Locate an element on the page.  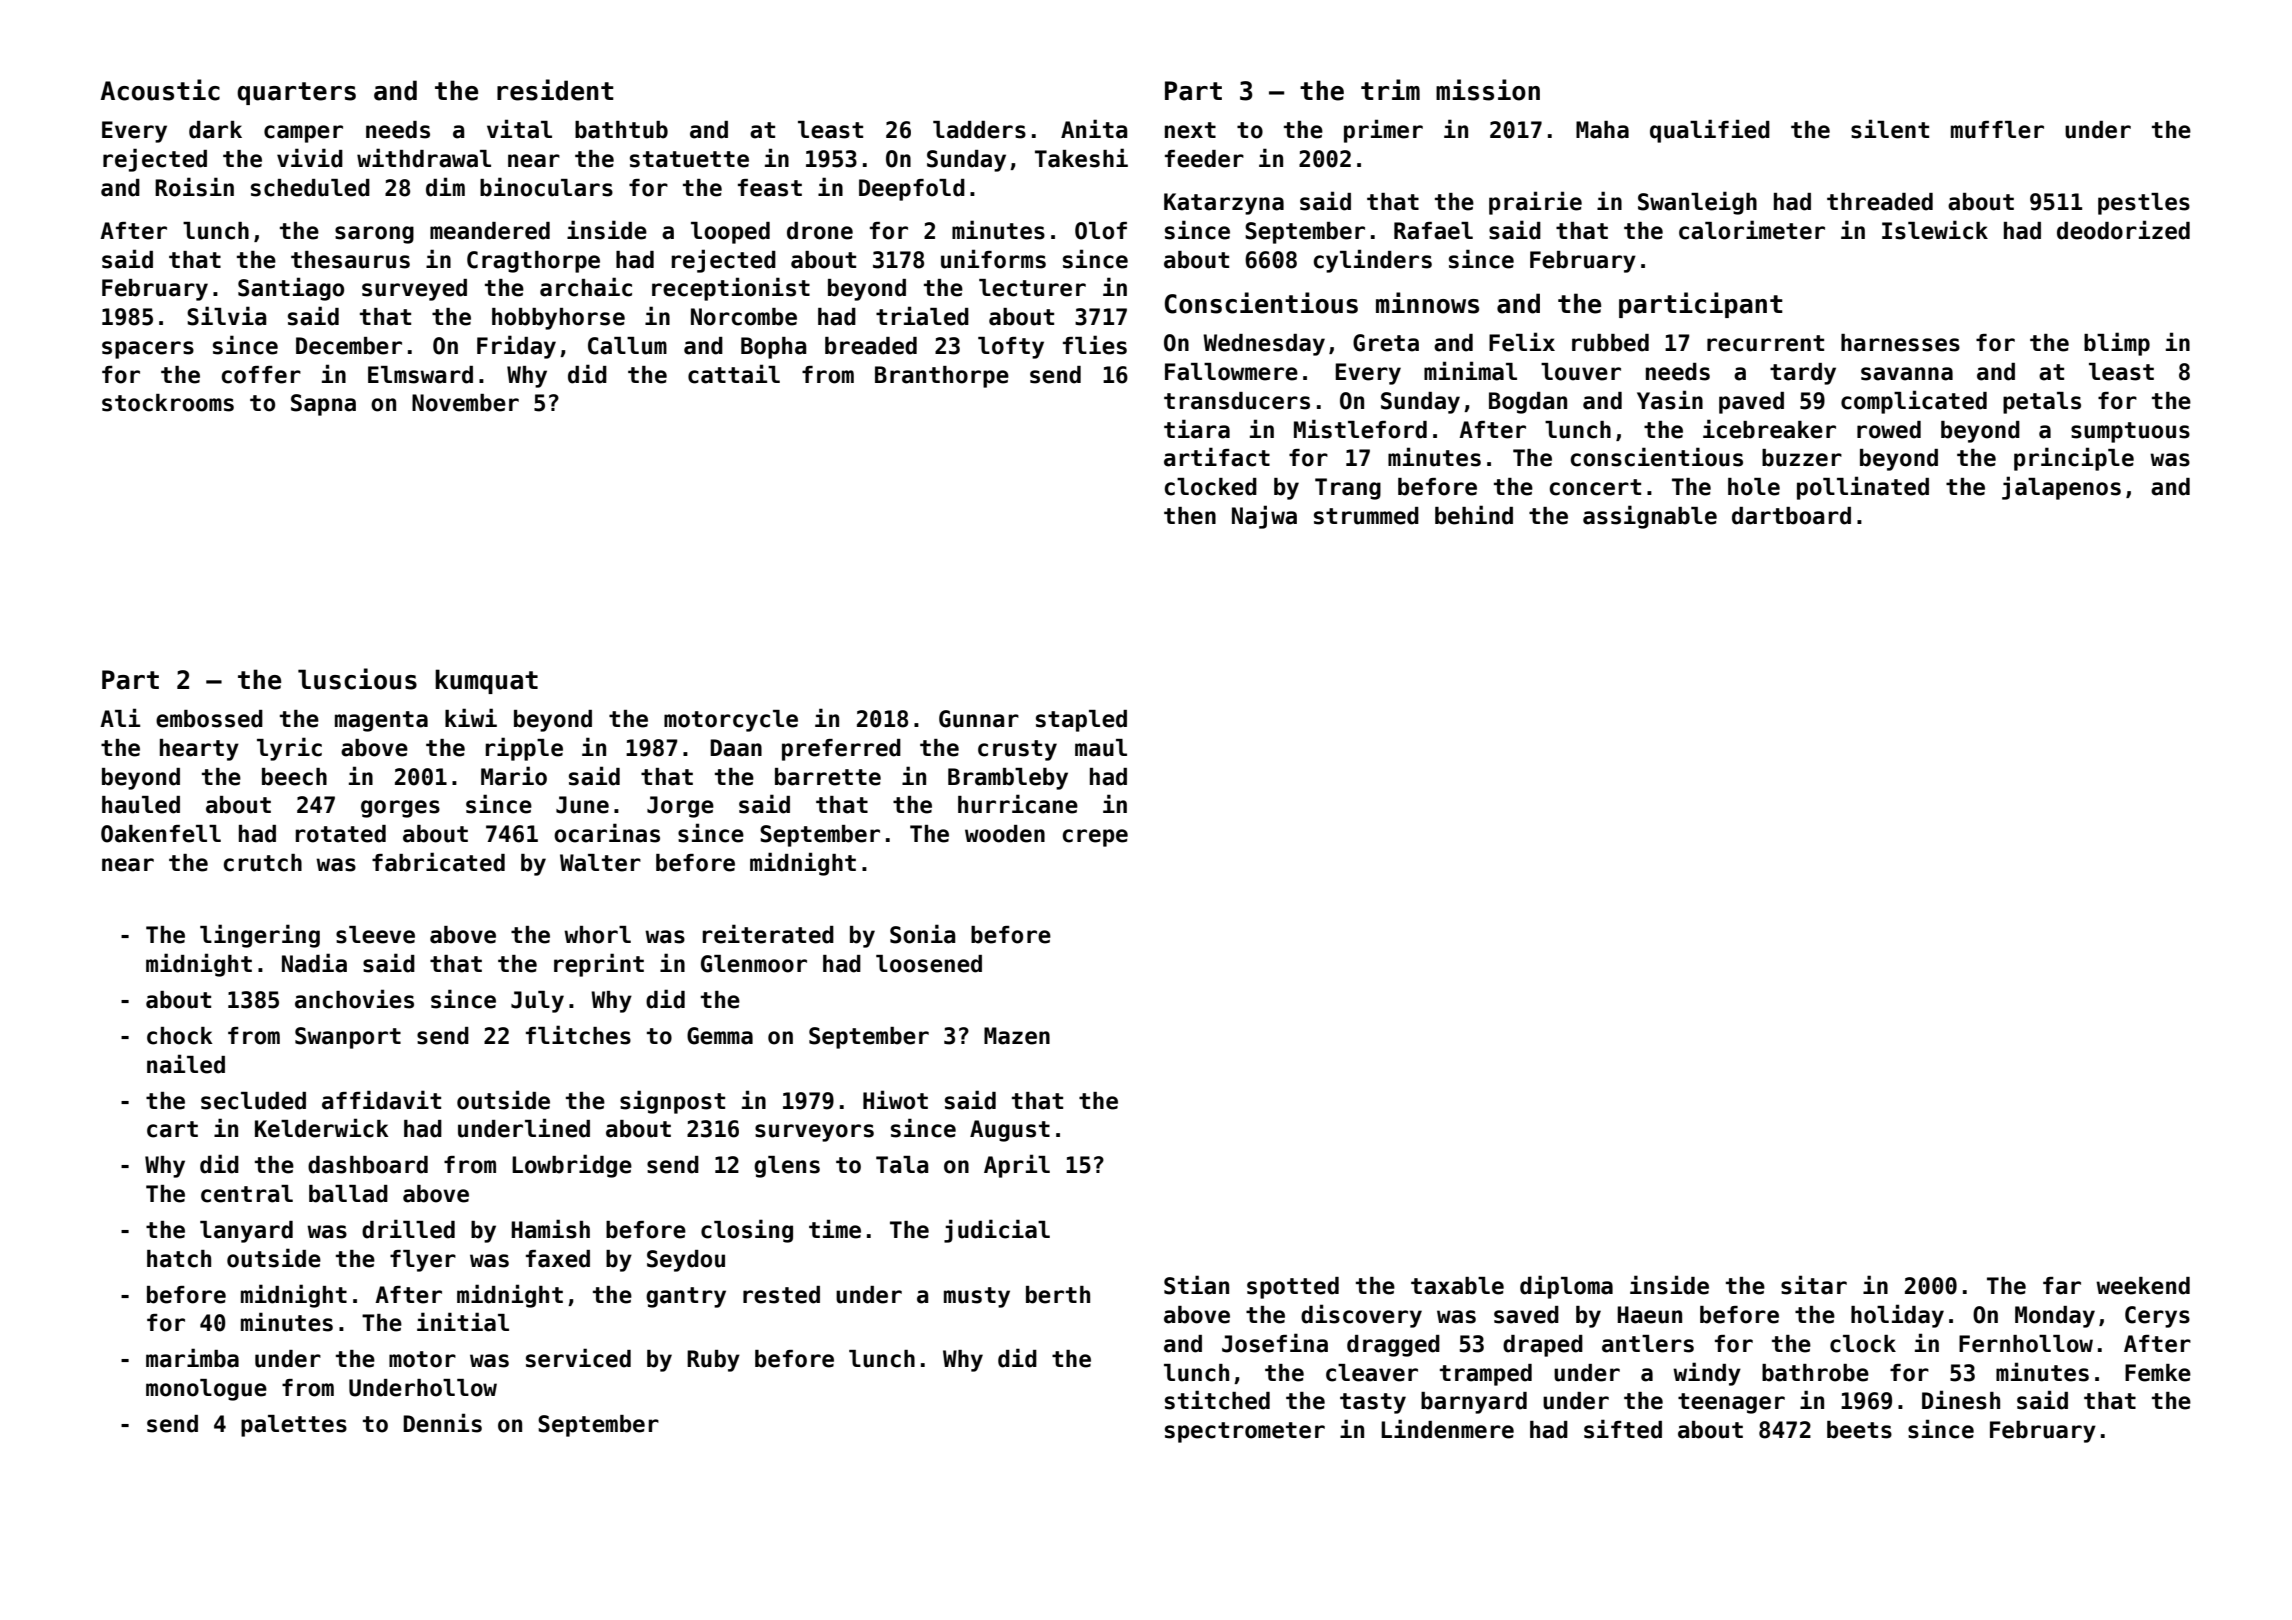
Dennis is located at coordinates (442, 1423).
